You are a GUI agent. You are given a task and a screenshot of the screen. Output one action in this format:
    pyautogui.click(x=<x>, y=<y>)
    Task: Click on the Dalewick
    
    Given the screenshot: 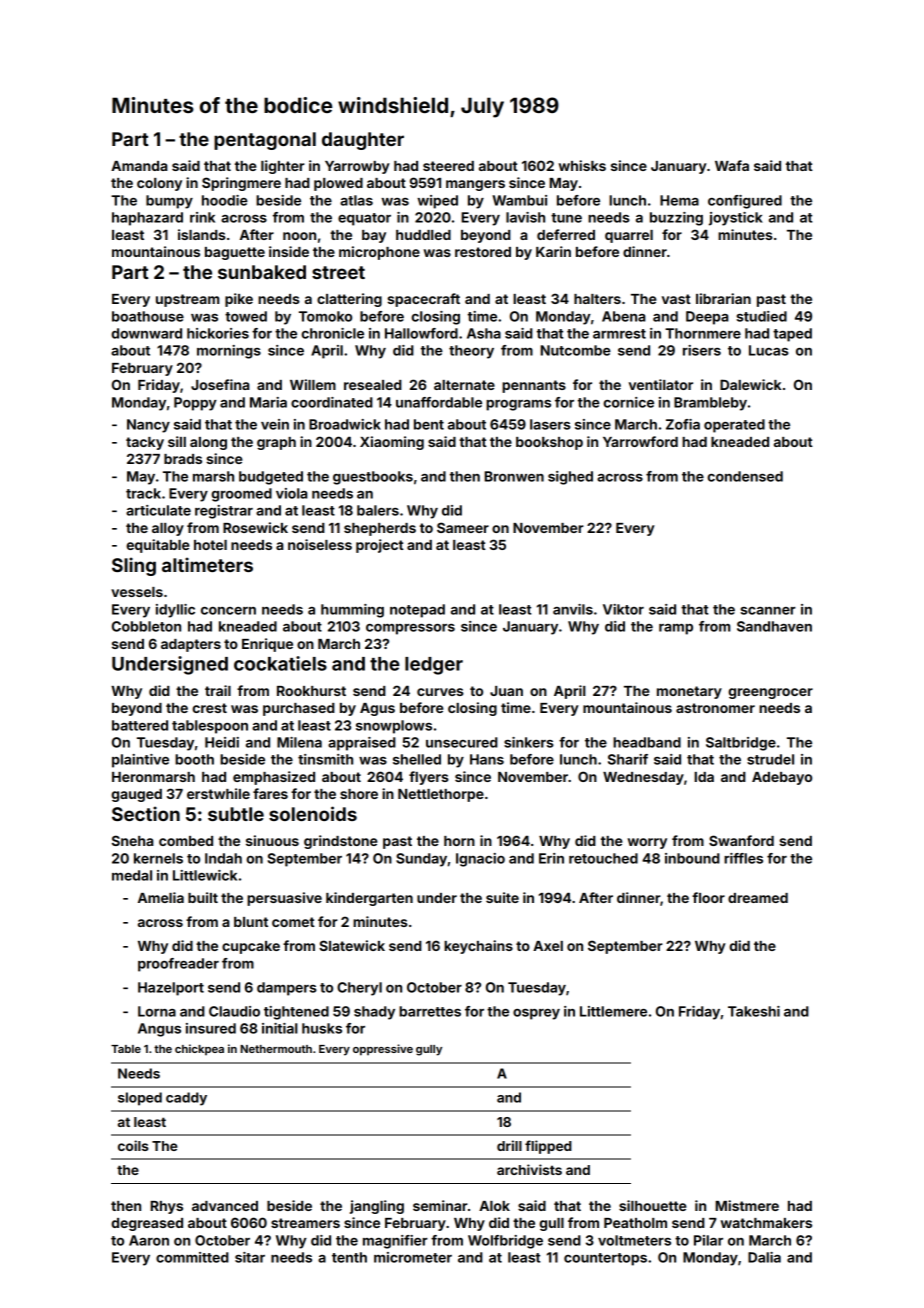 What is the action you would take?
    pyautogui.click(x=750, y=384)
